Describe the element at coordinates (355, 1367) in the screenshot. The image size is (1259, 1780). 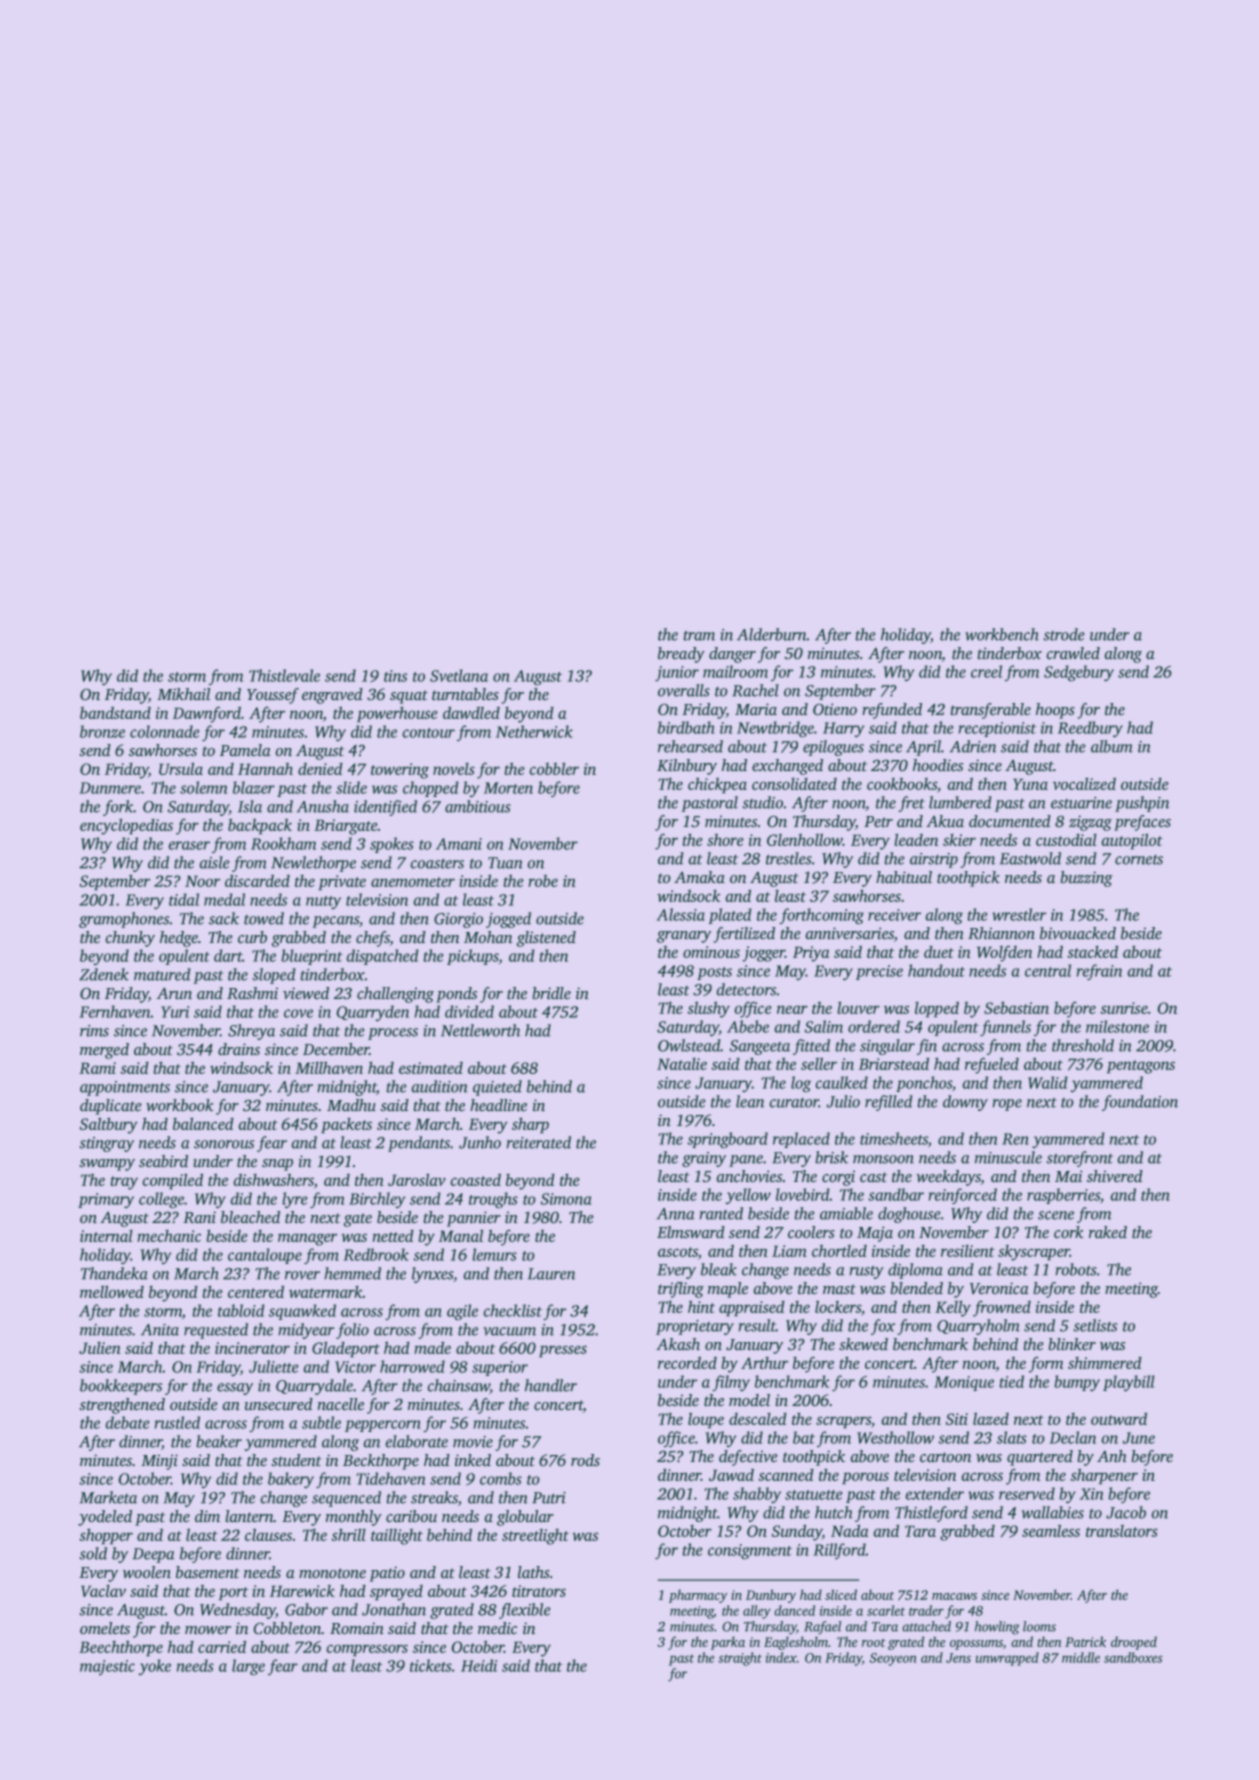
I see `Victor` at that location.
